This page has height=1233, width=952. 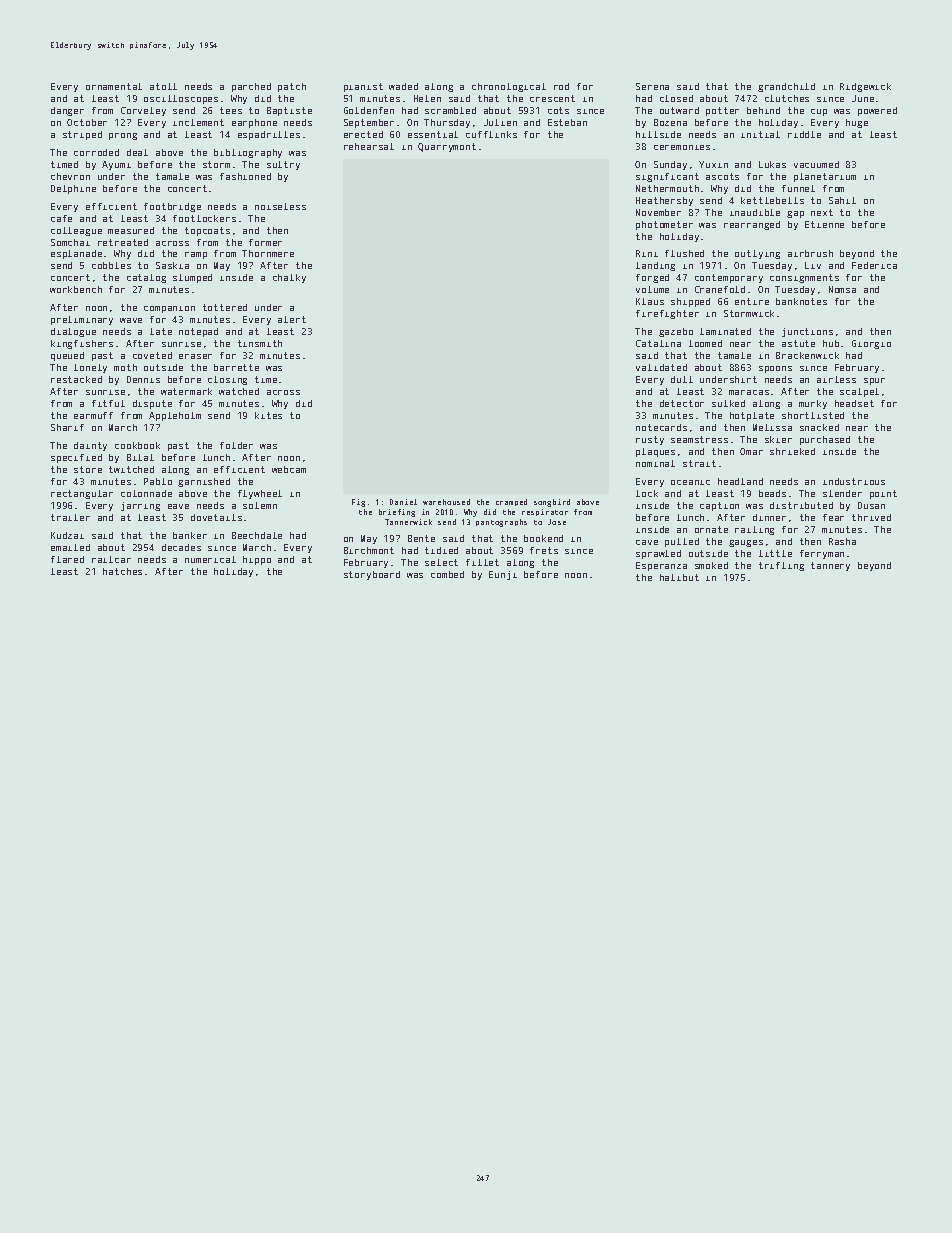 I want to click on chronological, so click(x=509, y=87).
